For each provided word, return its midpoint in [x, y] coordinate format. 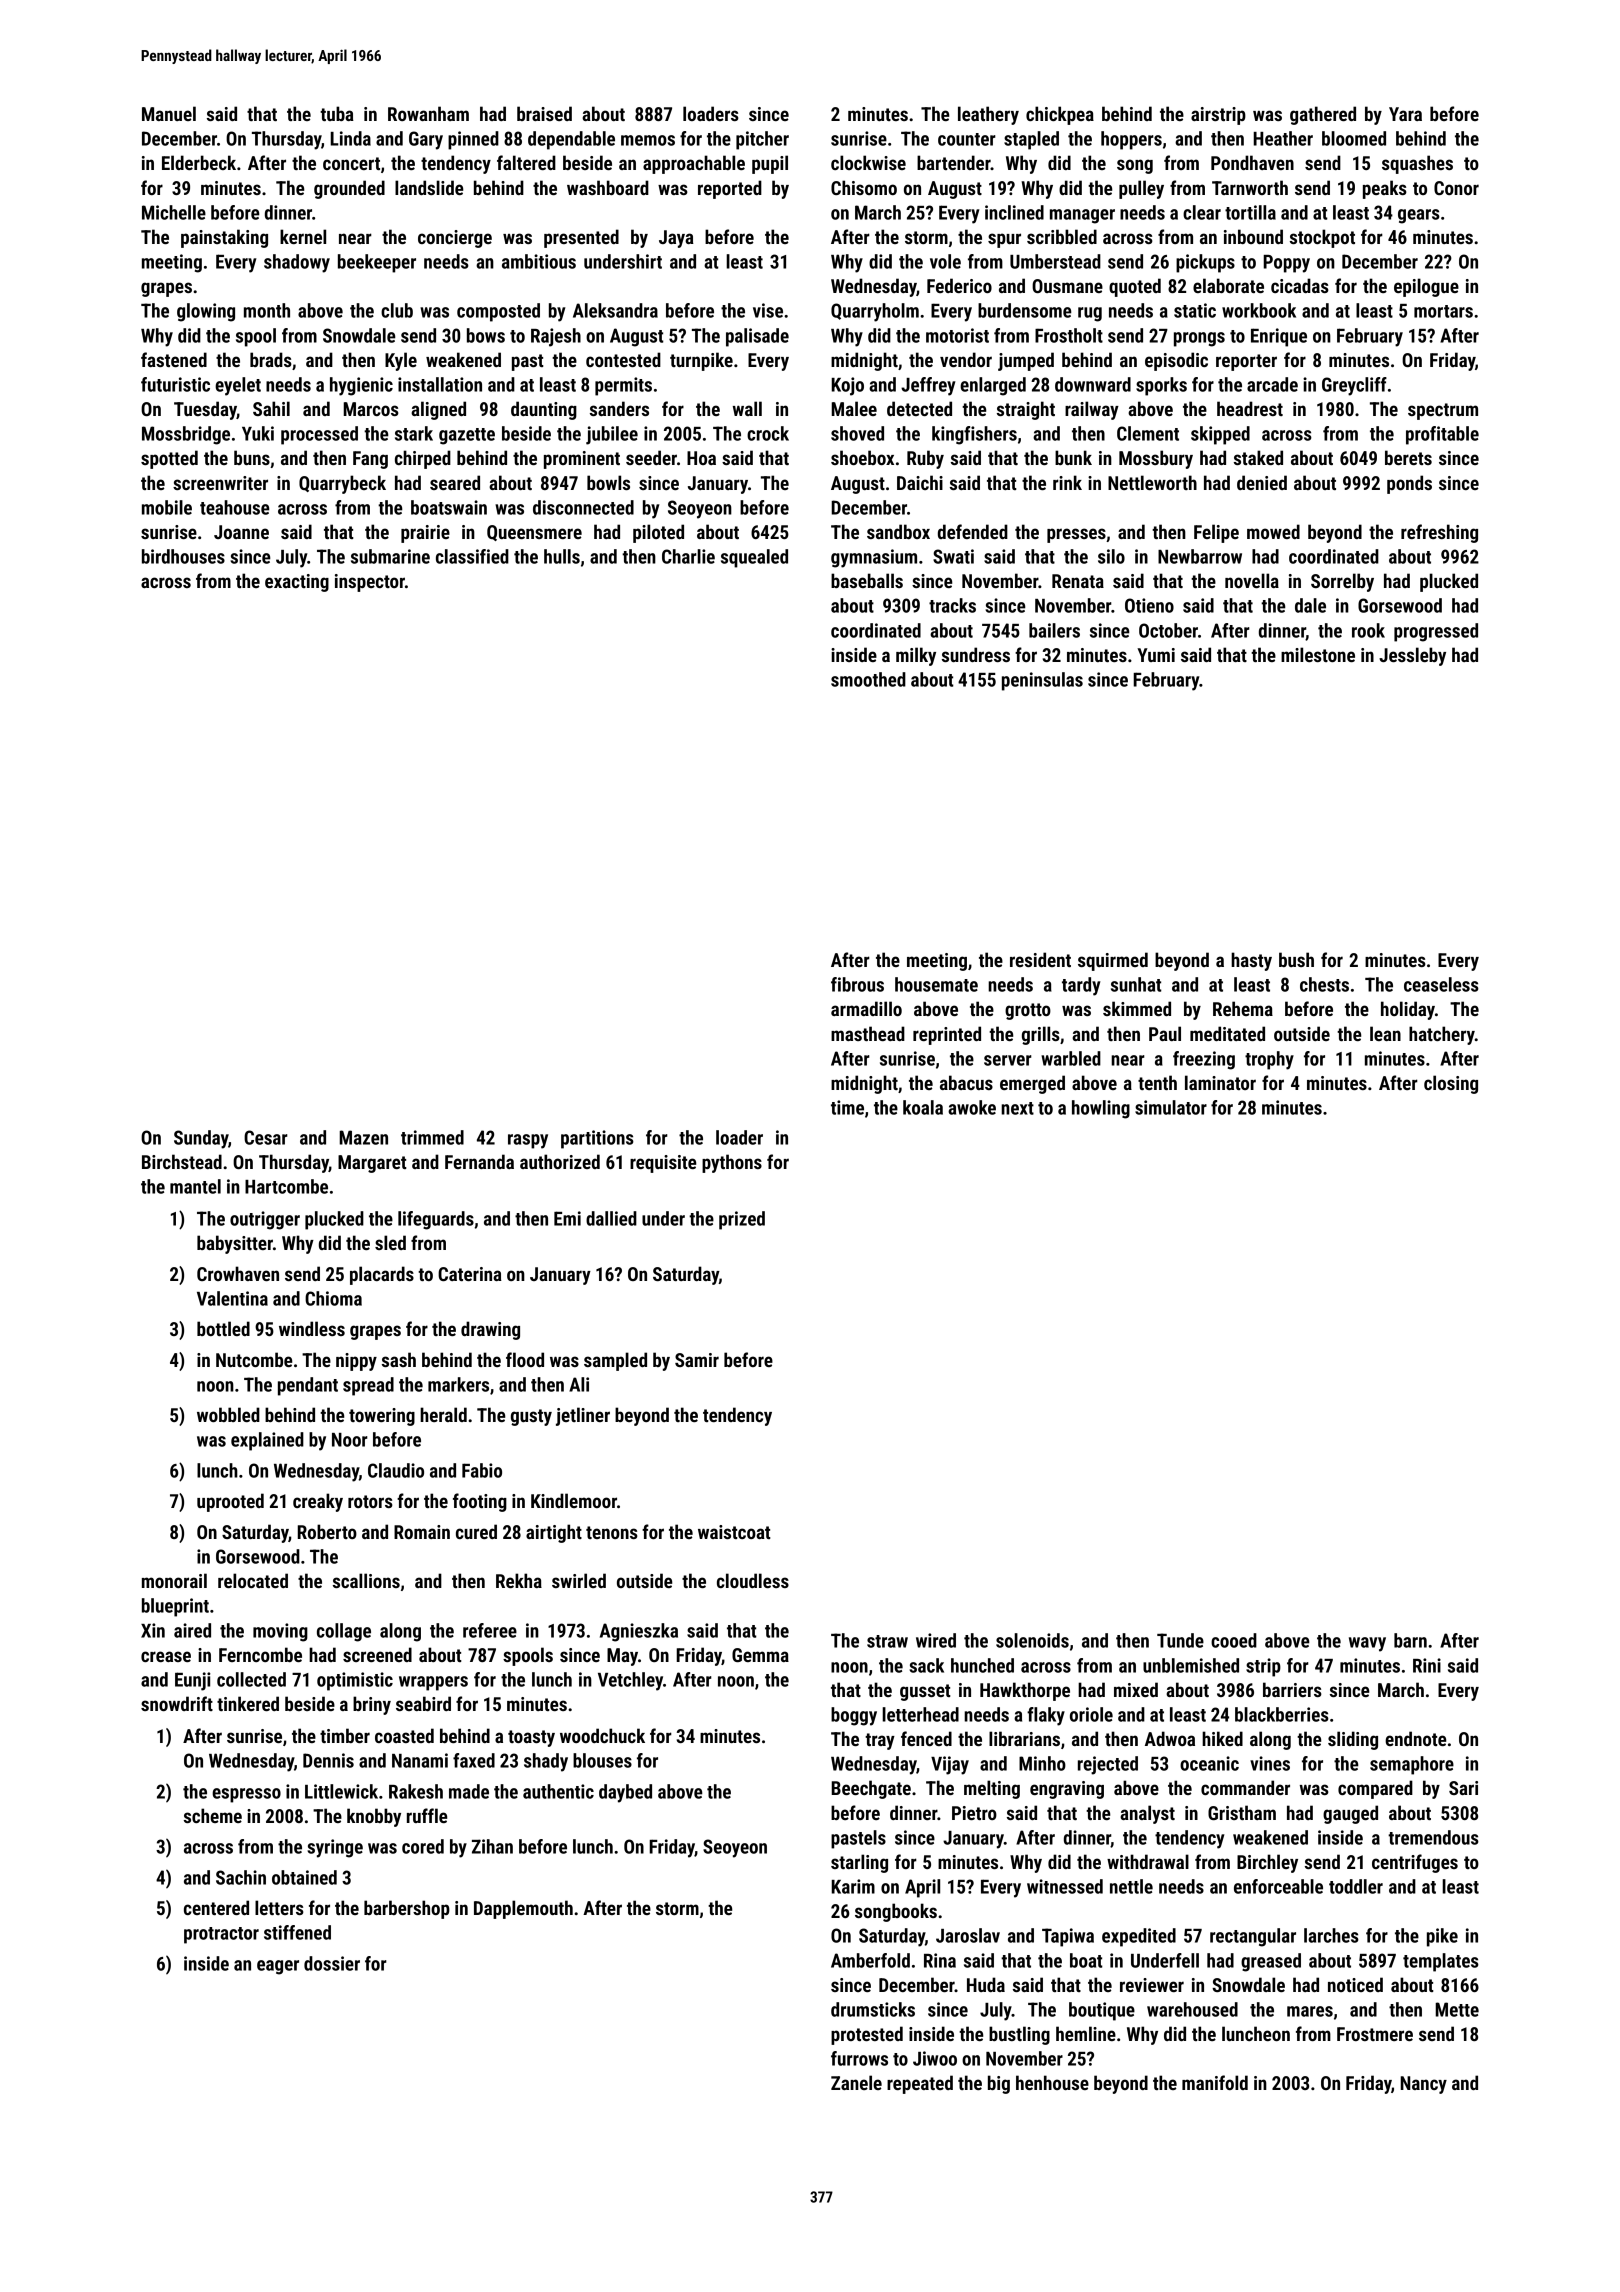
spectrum [1443, 411]
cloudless [753, 1580]
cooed [1234, 1640]
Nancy [1423, 2085]
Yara [1405, 114]
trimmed [432, 1137]
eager [278, 1967]
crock [768, 433]
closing [1451, 1084]
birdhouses [183, 556]
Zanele [856, 2082]
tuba [337, 113]
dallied [611, 1218]
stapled [1031, 140]
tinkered [248, 1703]
